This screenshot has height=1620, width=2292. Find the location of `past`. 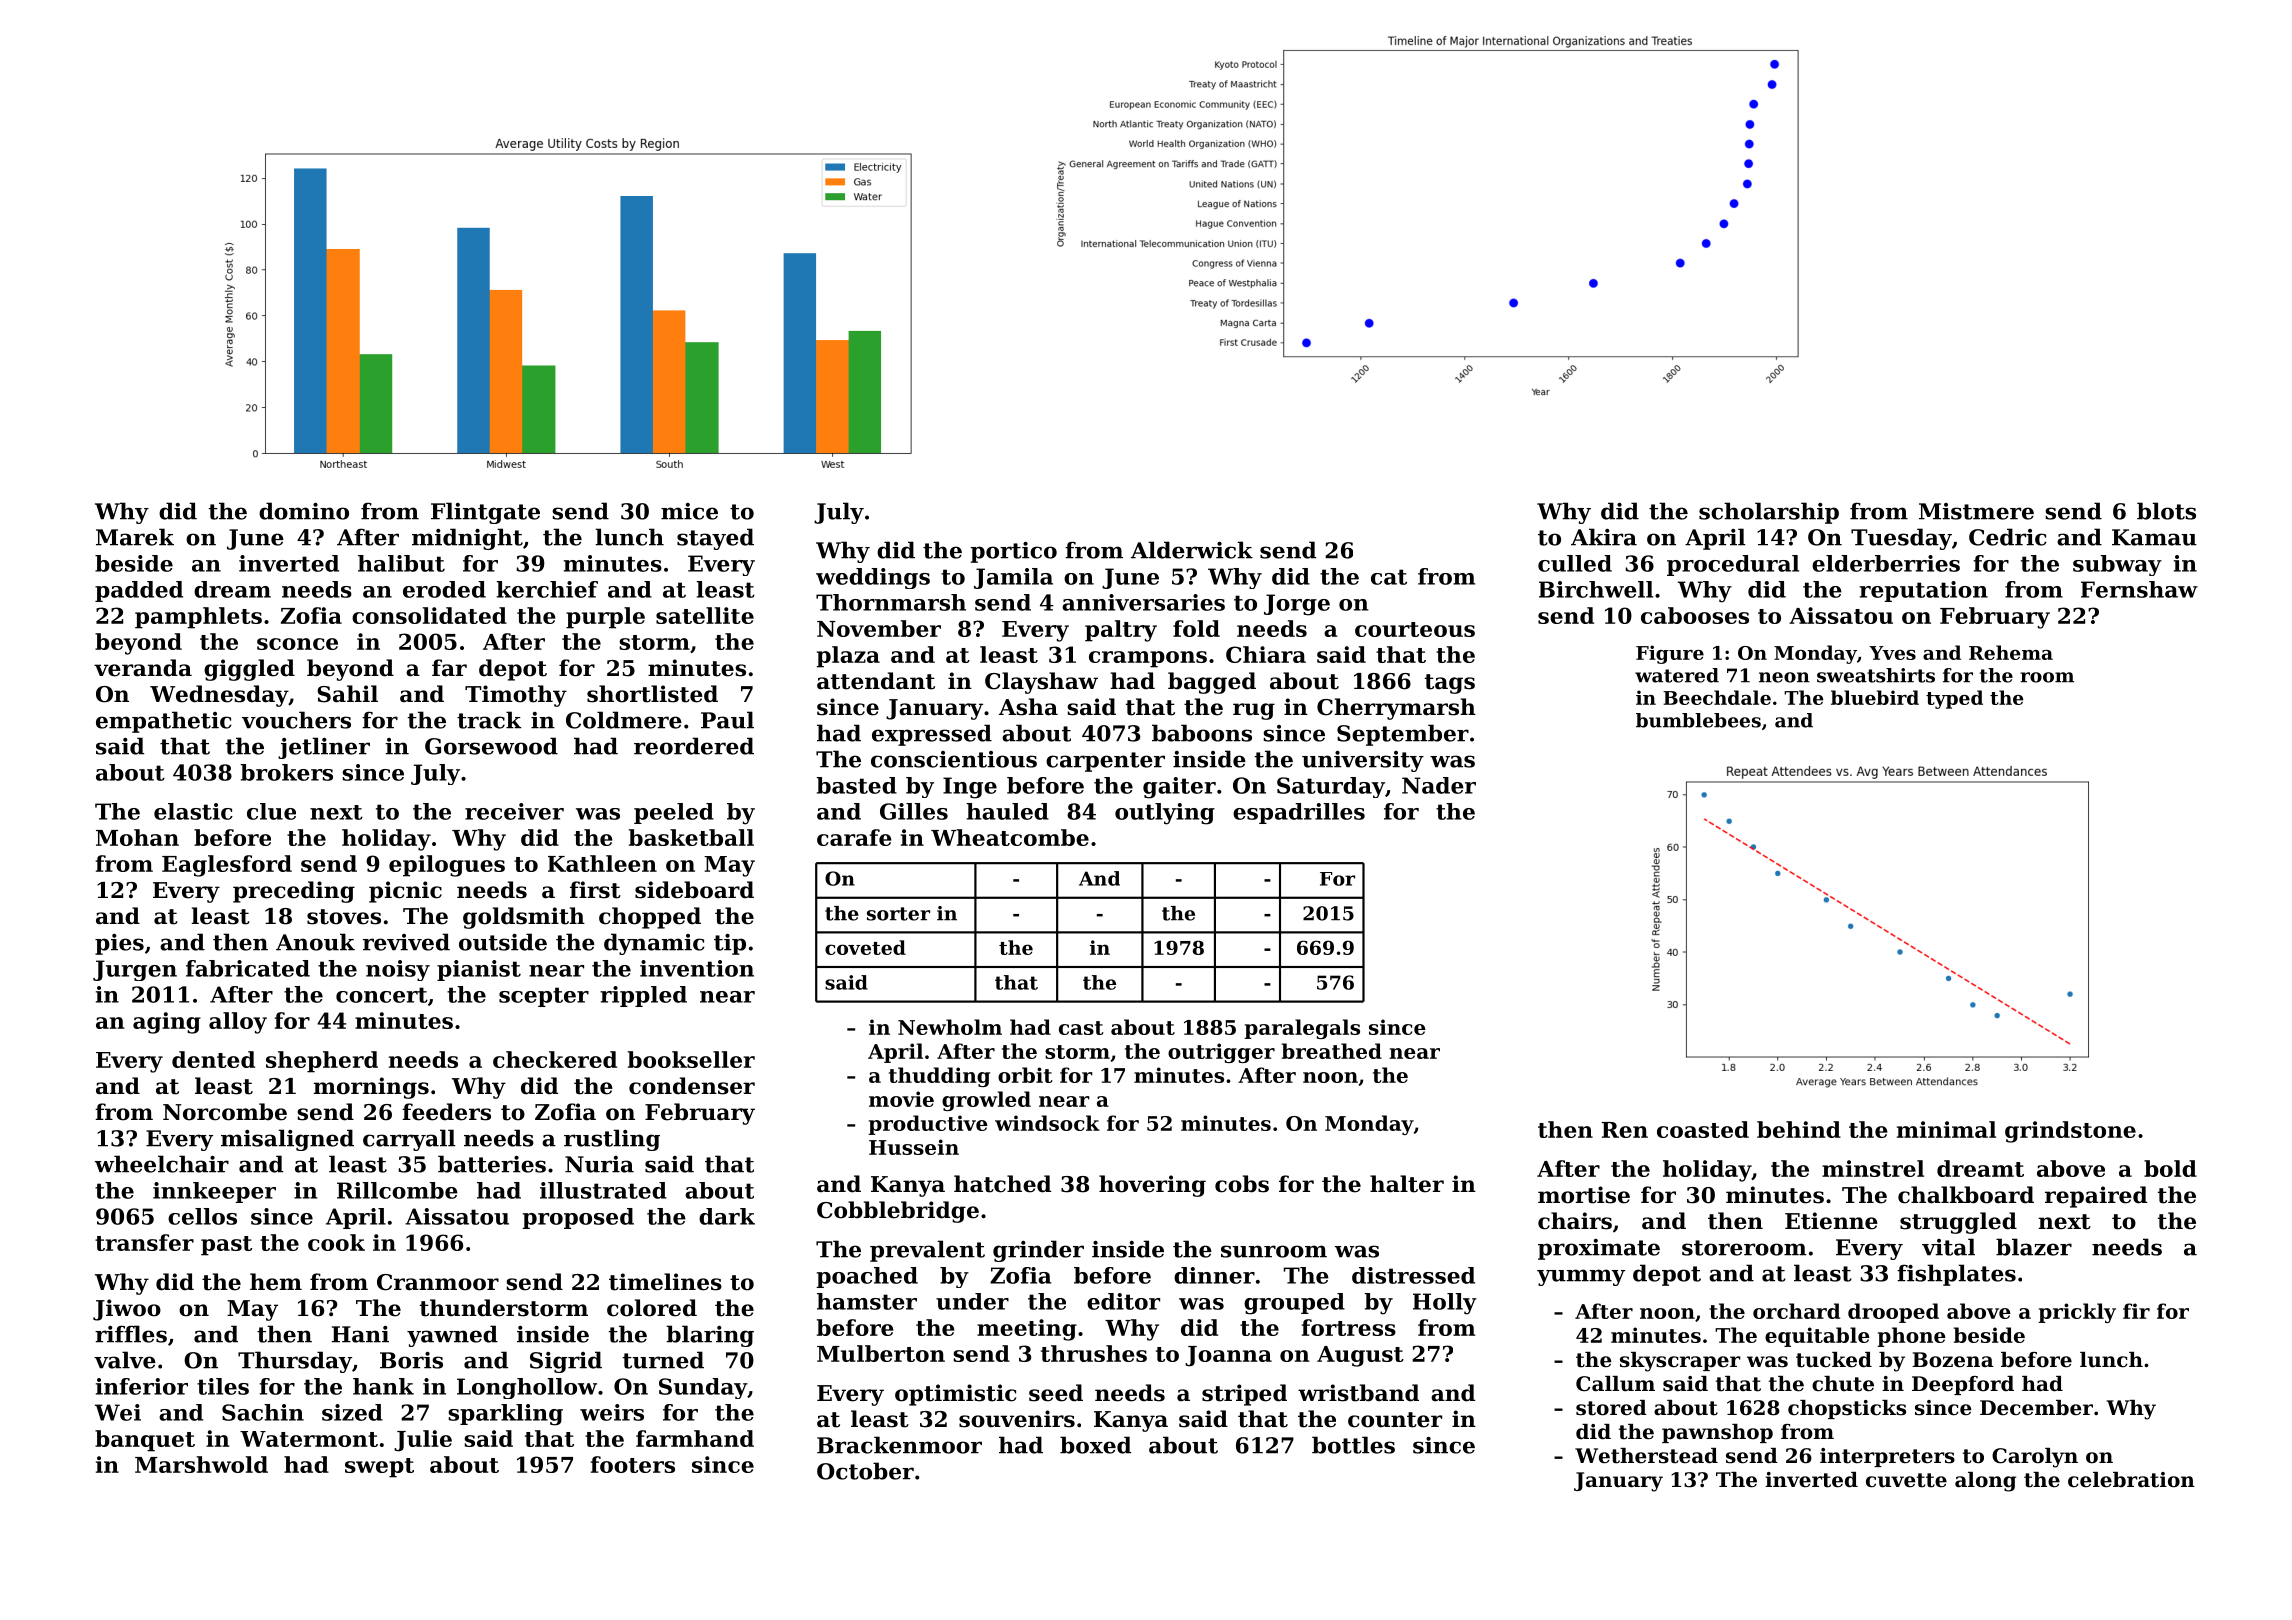

past is located at coordinates (226, 1246).
